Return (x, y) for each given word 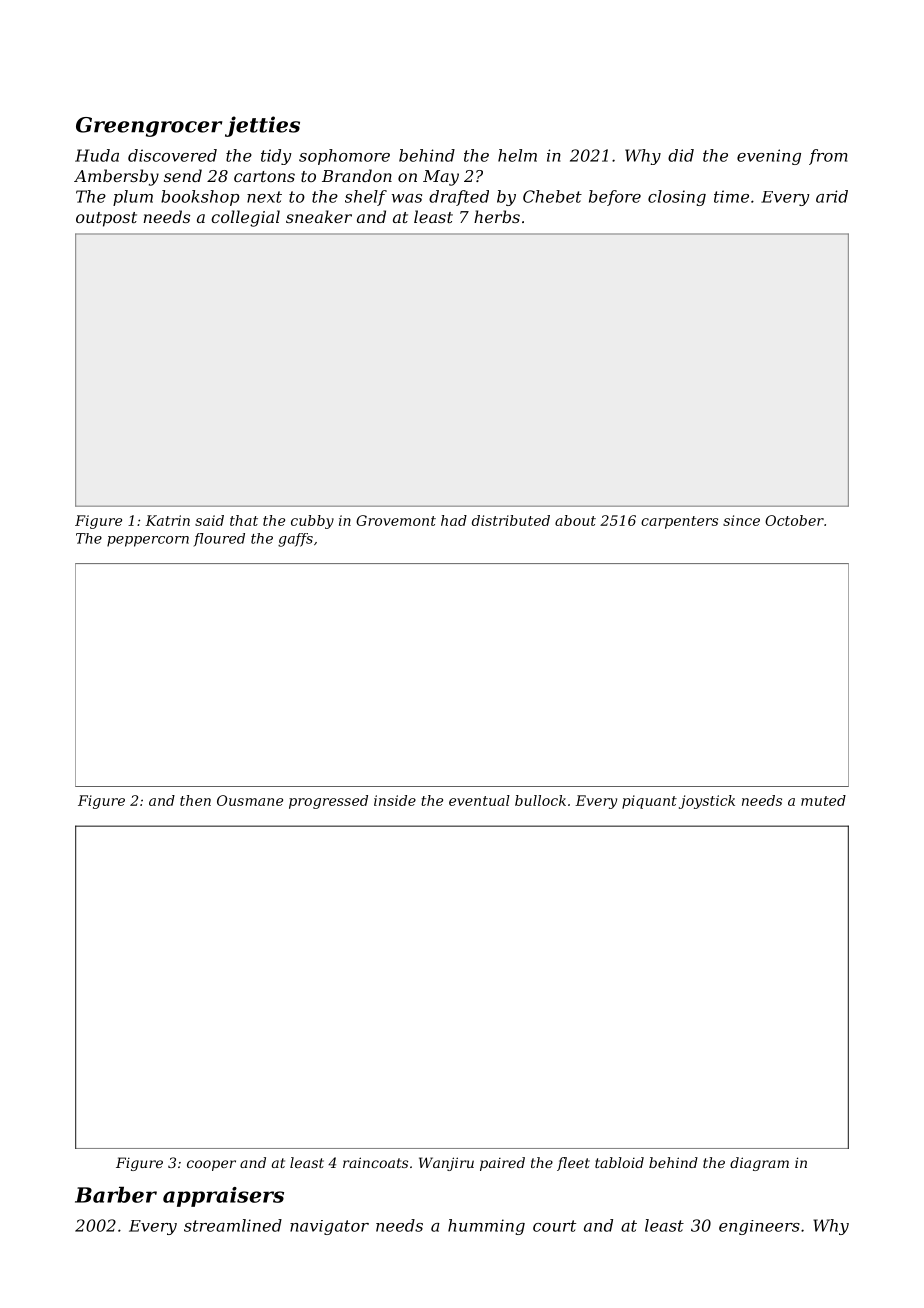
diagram (759, 1164)
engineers (759, 1227)
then (195, 800)
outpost (106, 219)
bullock (540, 800)
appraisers (223, 1197)
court (554, 1226)
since (741, 520)
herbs (497, 216)
